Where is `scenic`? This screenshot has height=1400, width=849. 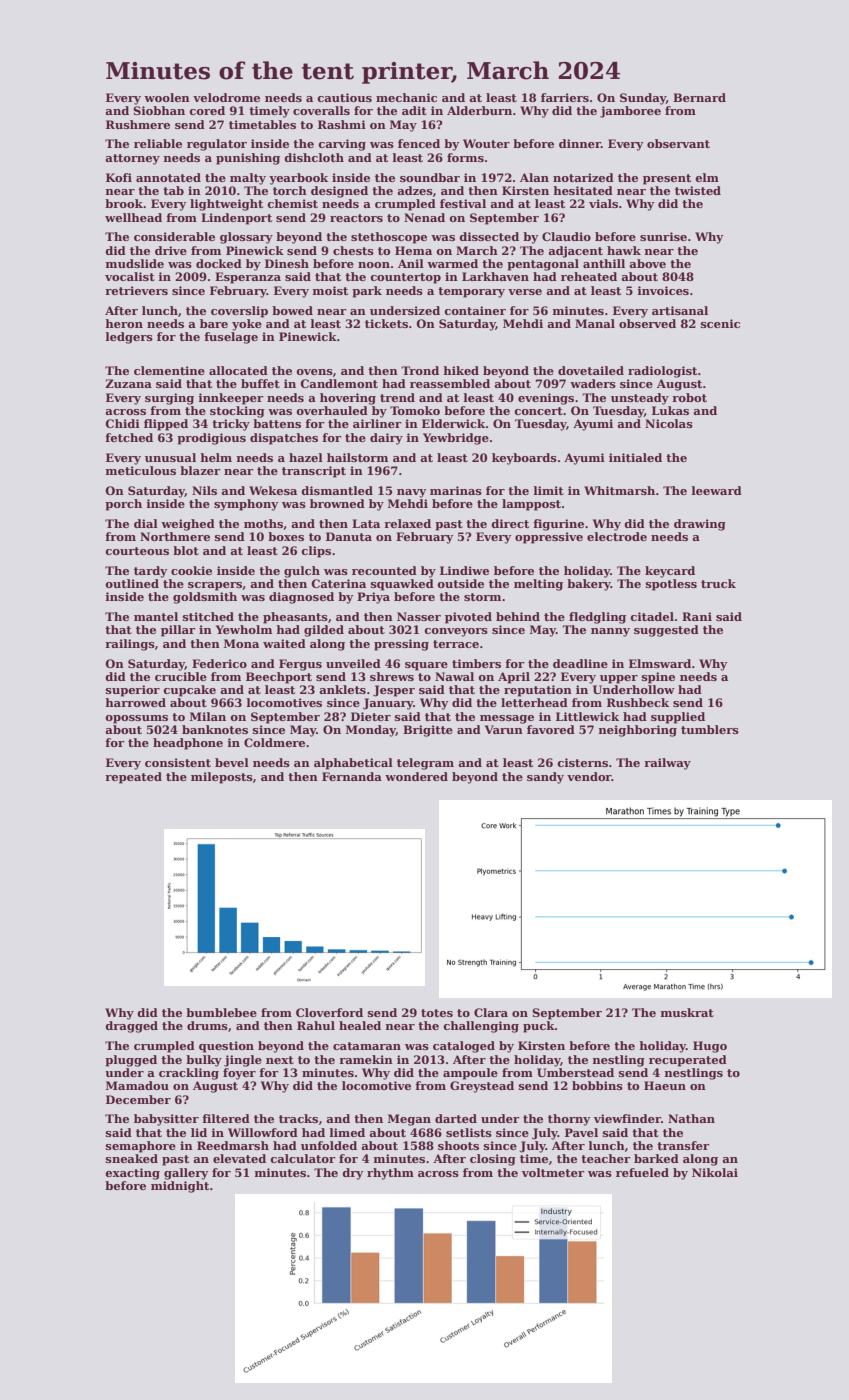
scenic is located at coordinates (720, 323).
